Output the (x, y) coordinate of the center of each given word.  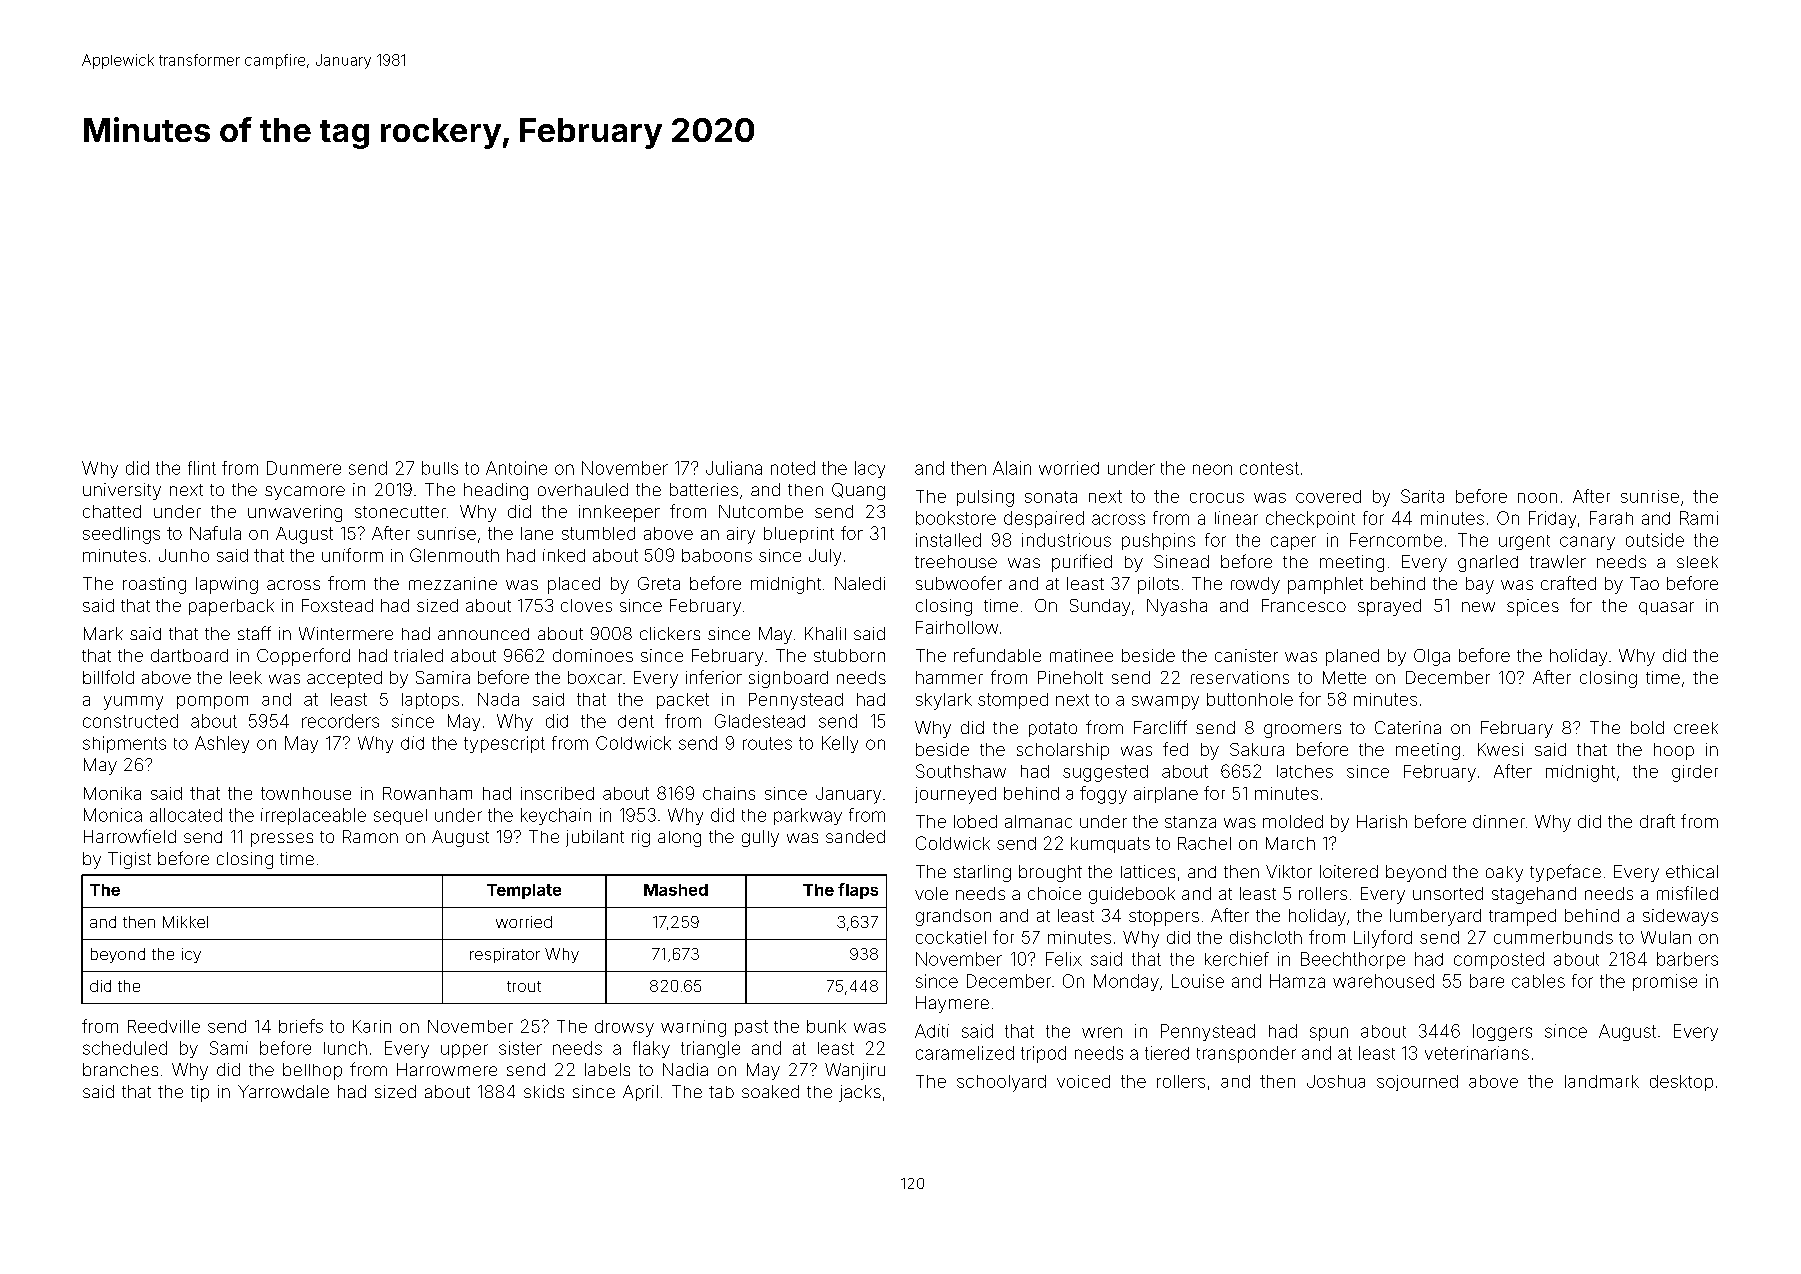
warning (693, 1028)
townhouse (306, 793)
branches (120, 1069)
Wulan (1666, 937)
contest (1269, 468)
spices (1533, 607)
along (679, 839)
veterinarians (1477, 1053)
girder (1695, 773)
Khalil (825, 633)
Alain (1012, 468)
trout (524, 986)
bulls (440, 468)
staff (254, 633)
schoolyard (1001, 1083)
